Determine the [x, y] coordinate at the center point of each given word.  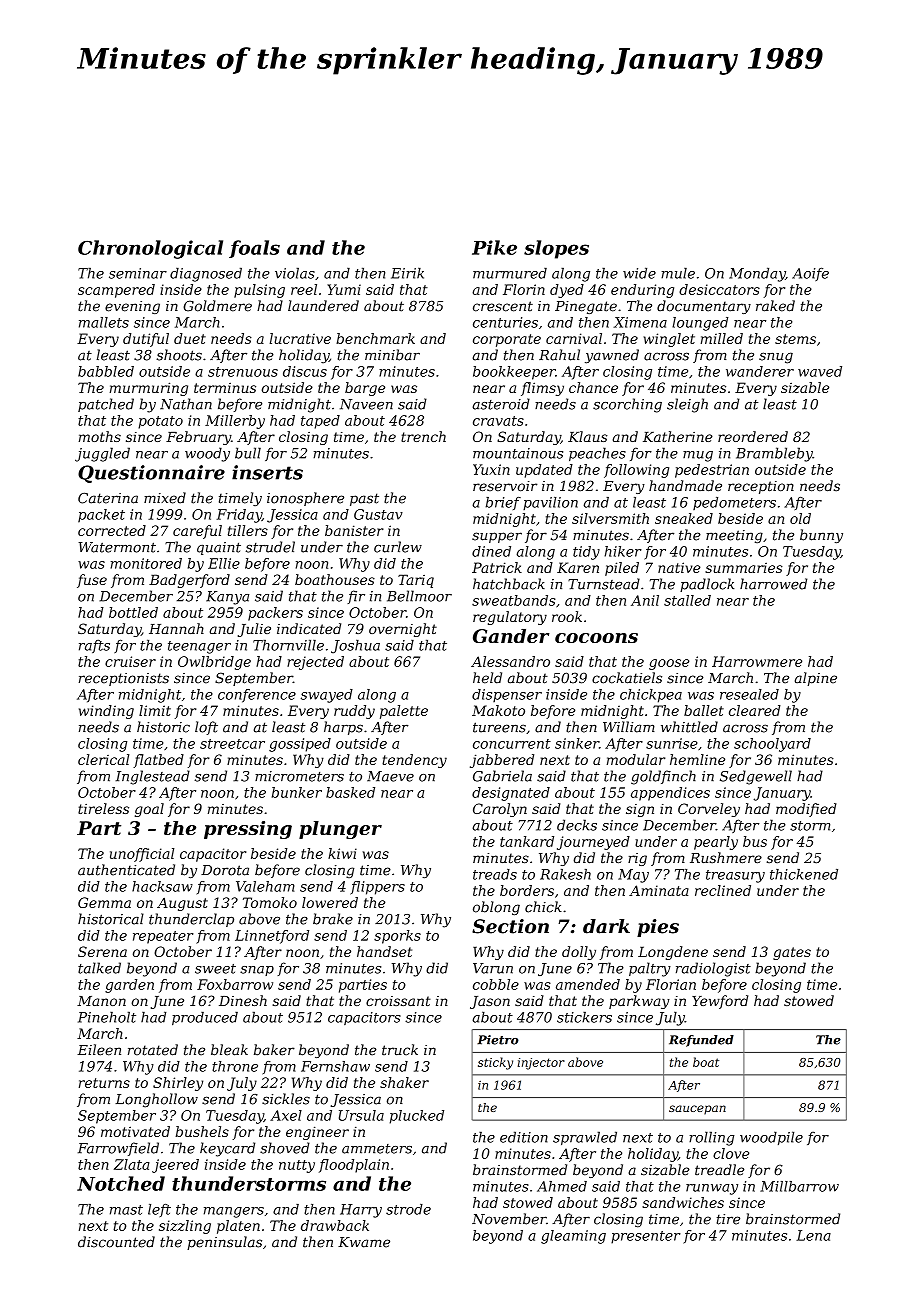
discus [305, 371]
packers [275, 614]
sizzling [185, 1227]
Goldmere [217, 306]
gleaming [573, 1237]
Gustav [378, 514]
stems [795, 339]
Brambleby [774, 454]
